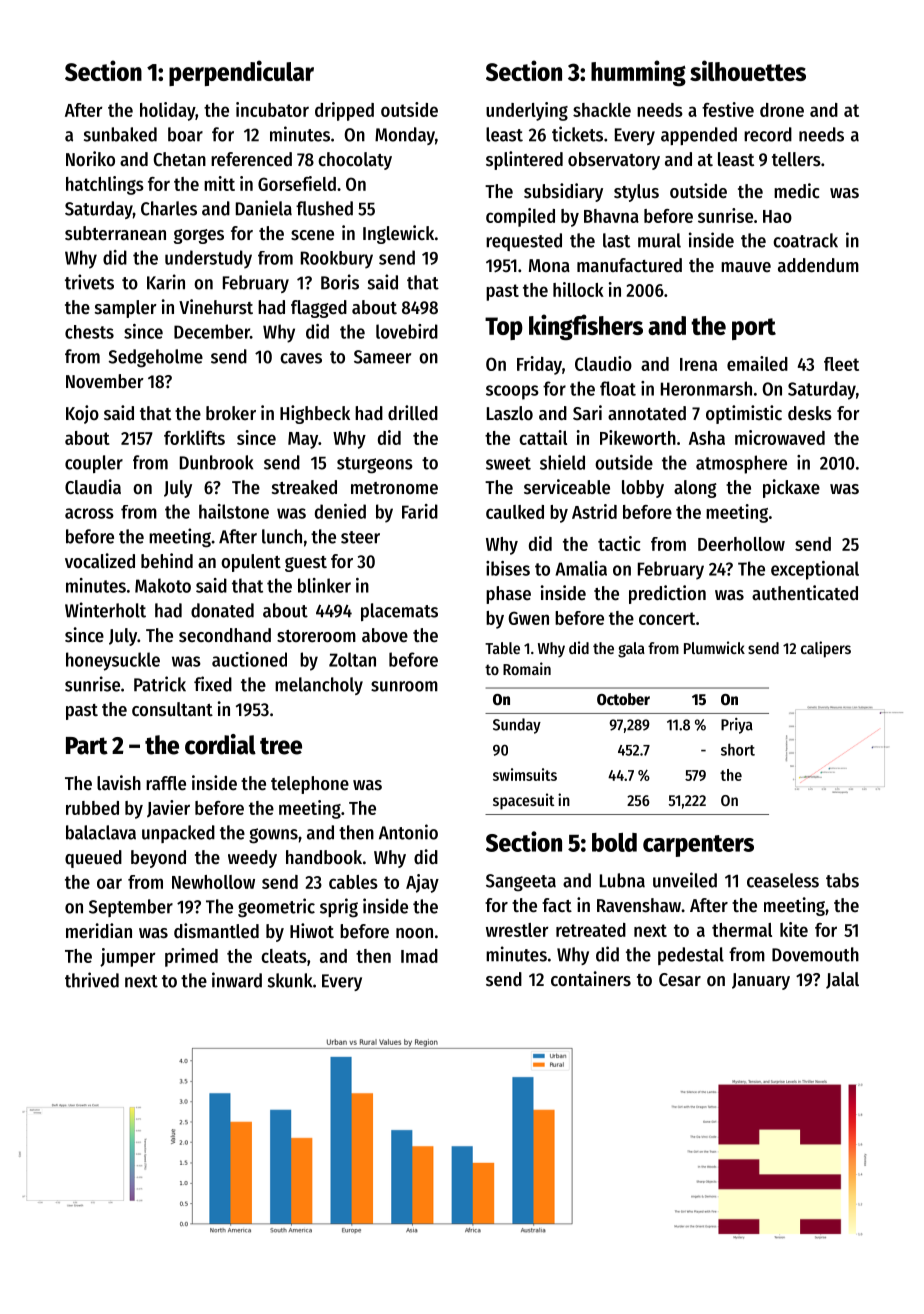  What do you see at coordinates (241, 73) in the page?
I see `perpendicular` at bounding box center [241, 73].
